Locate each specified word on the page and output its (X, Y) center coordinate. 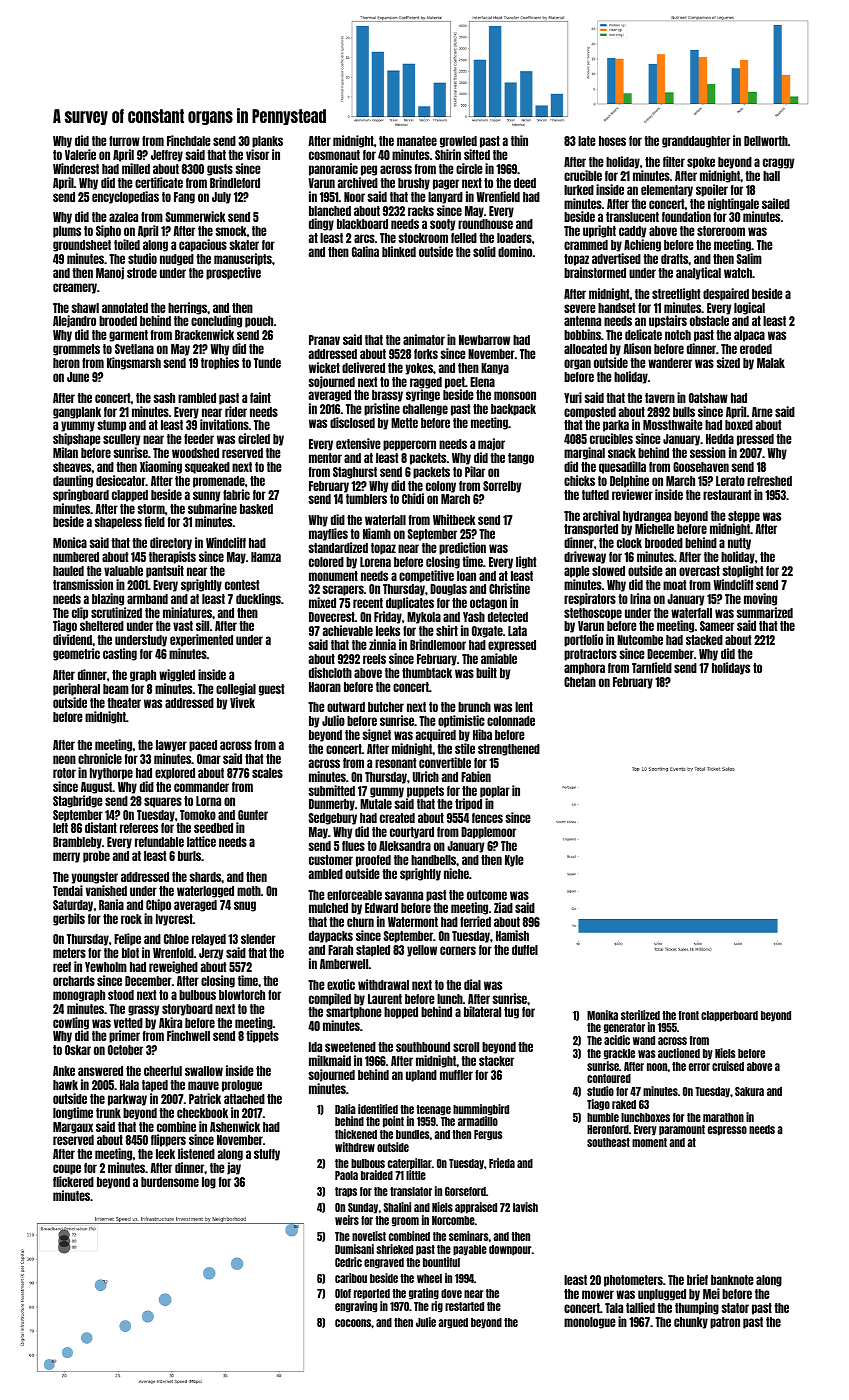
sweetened (350, 1047)
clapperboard (729, 1016)
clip (80, 613)
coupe (67, 1169)
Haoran (325, 687)
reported (372, 1294)
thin (519, 140)
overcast (699, 571)
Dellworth (766, 141)
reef (62, 967)
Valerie (80, 154)
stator (735, 1308)
